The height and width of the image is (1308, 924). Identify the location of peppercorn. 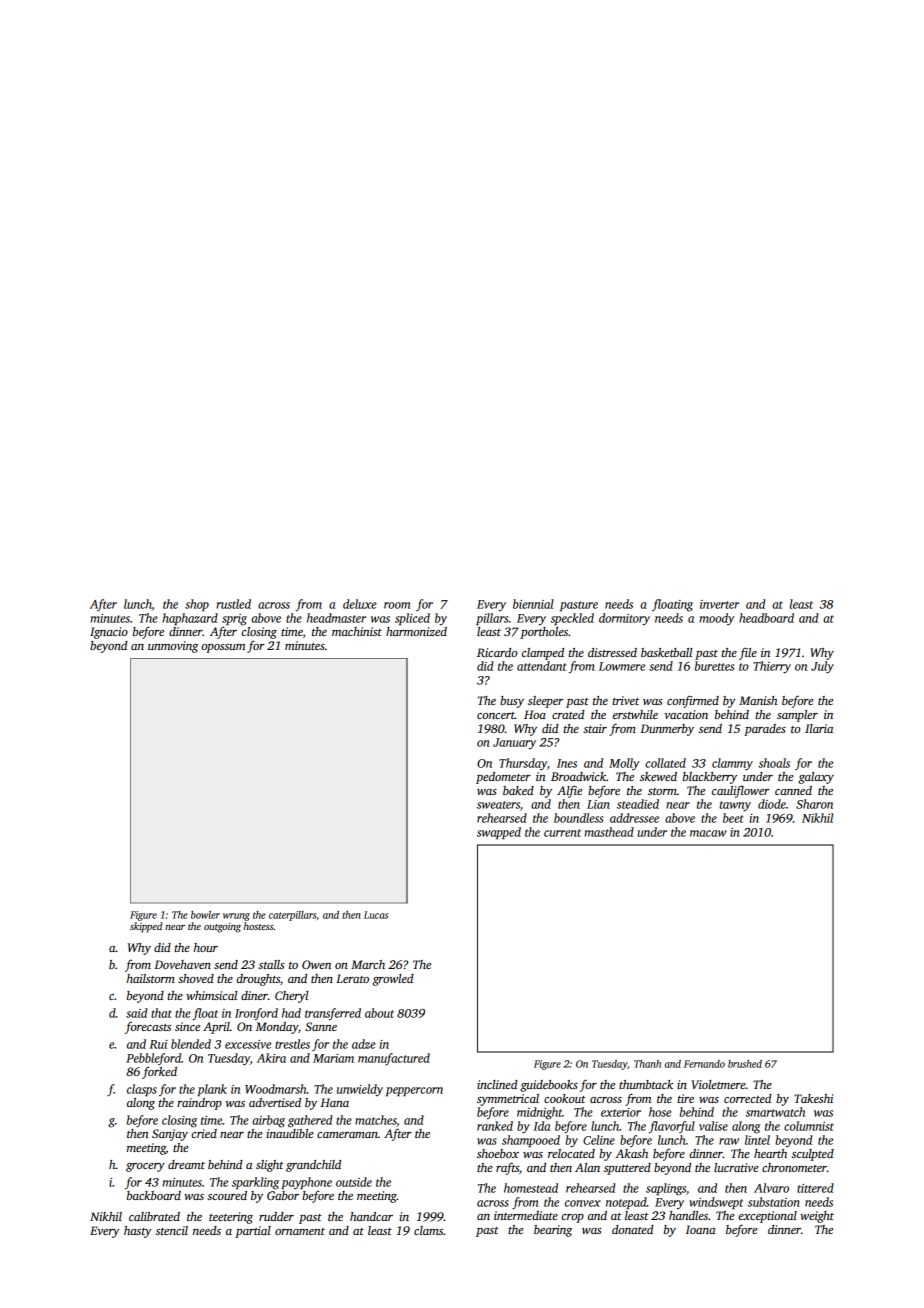
(414, 1091).
